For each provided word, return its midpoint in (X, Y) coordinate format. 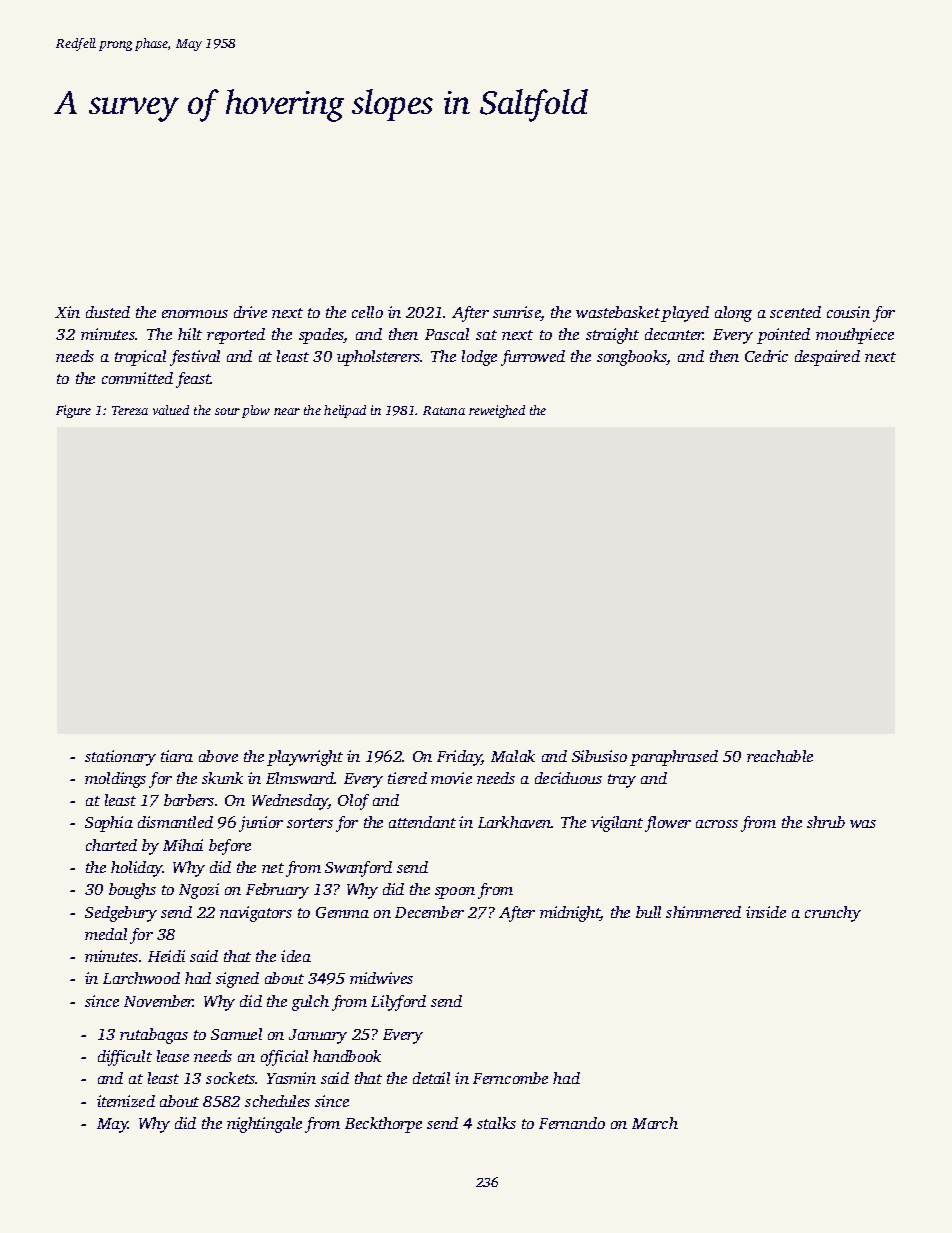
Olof (353, 802)
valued (171, 410)
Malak (513, 756)
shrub (826, 822)
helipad (345, 411)
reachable (780, 756)
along (733, 314)
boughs (132, 891)
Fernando (572, 1123)
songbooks (632, 358)
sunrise (517, 313)
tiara (177, 756)
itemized (126, 1101)
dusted (108, 312)
